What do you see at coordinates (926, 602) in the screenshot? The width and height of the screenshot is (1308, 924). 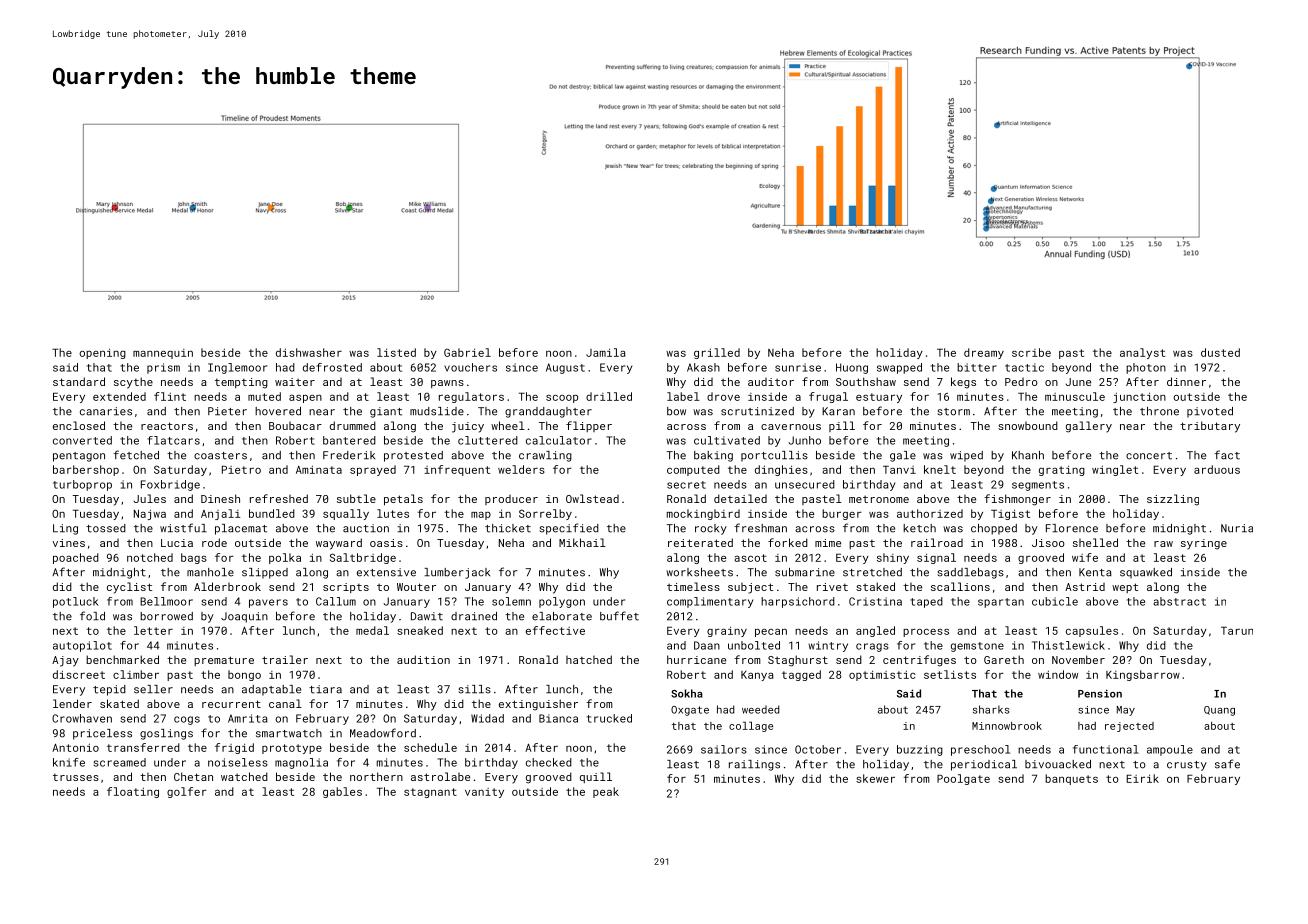 I see `taped` at bounding box center [926, 602].
